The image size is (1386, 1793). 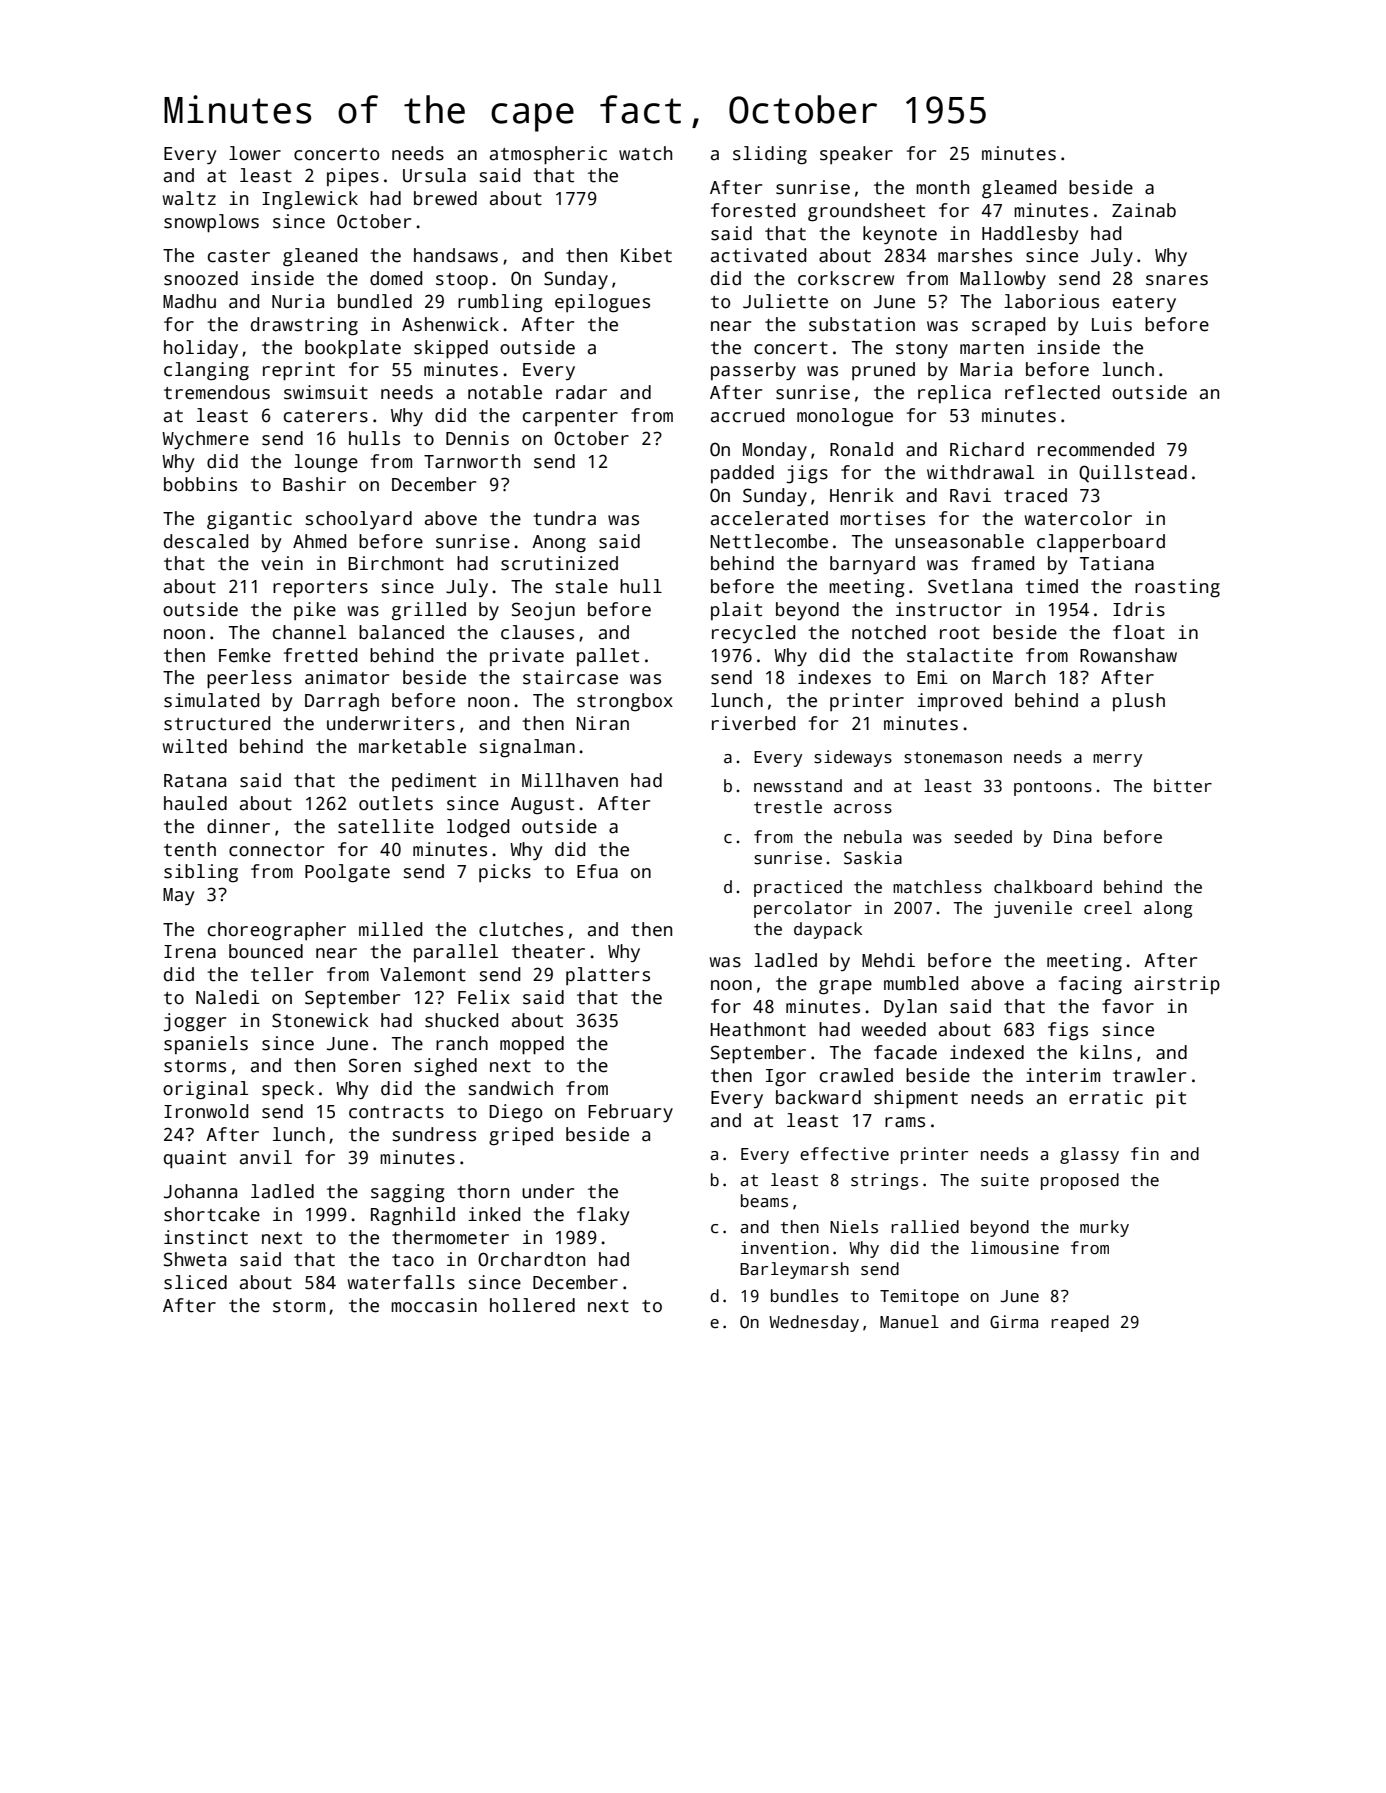 What do you see at coordinates (532, 1305) in the screenshot?
I see `hollered` at bounding box center [532, 1305].
